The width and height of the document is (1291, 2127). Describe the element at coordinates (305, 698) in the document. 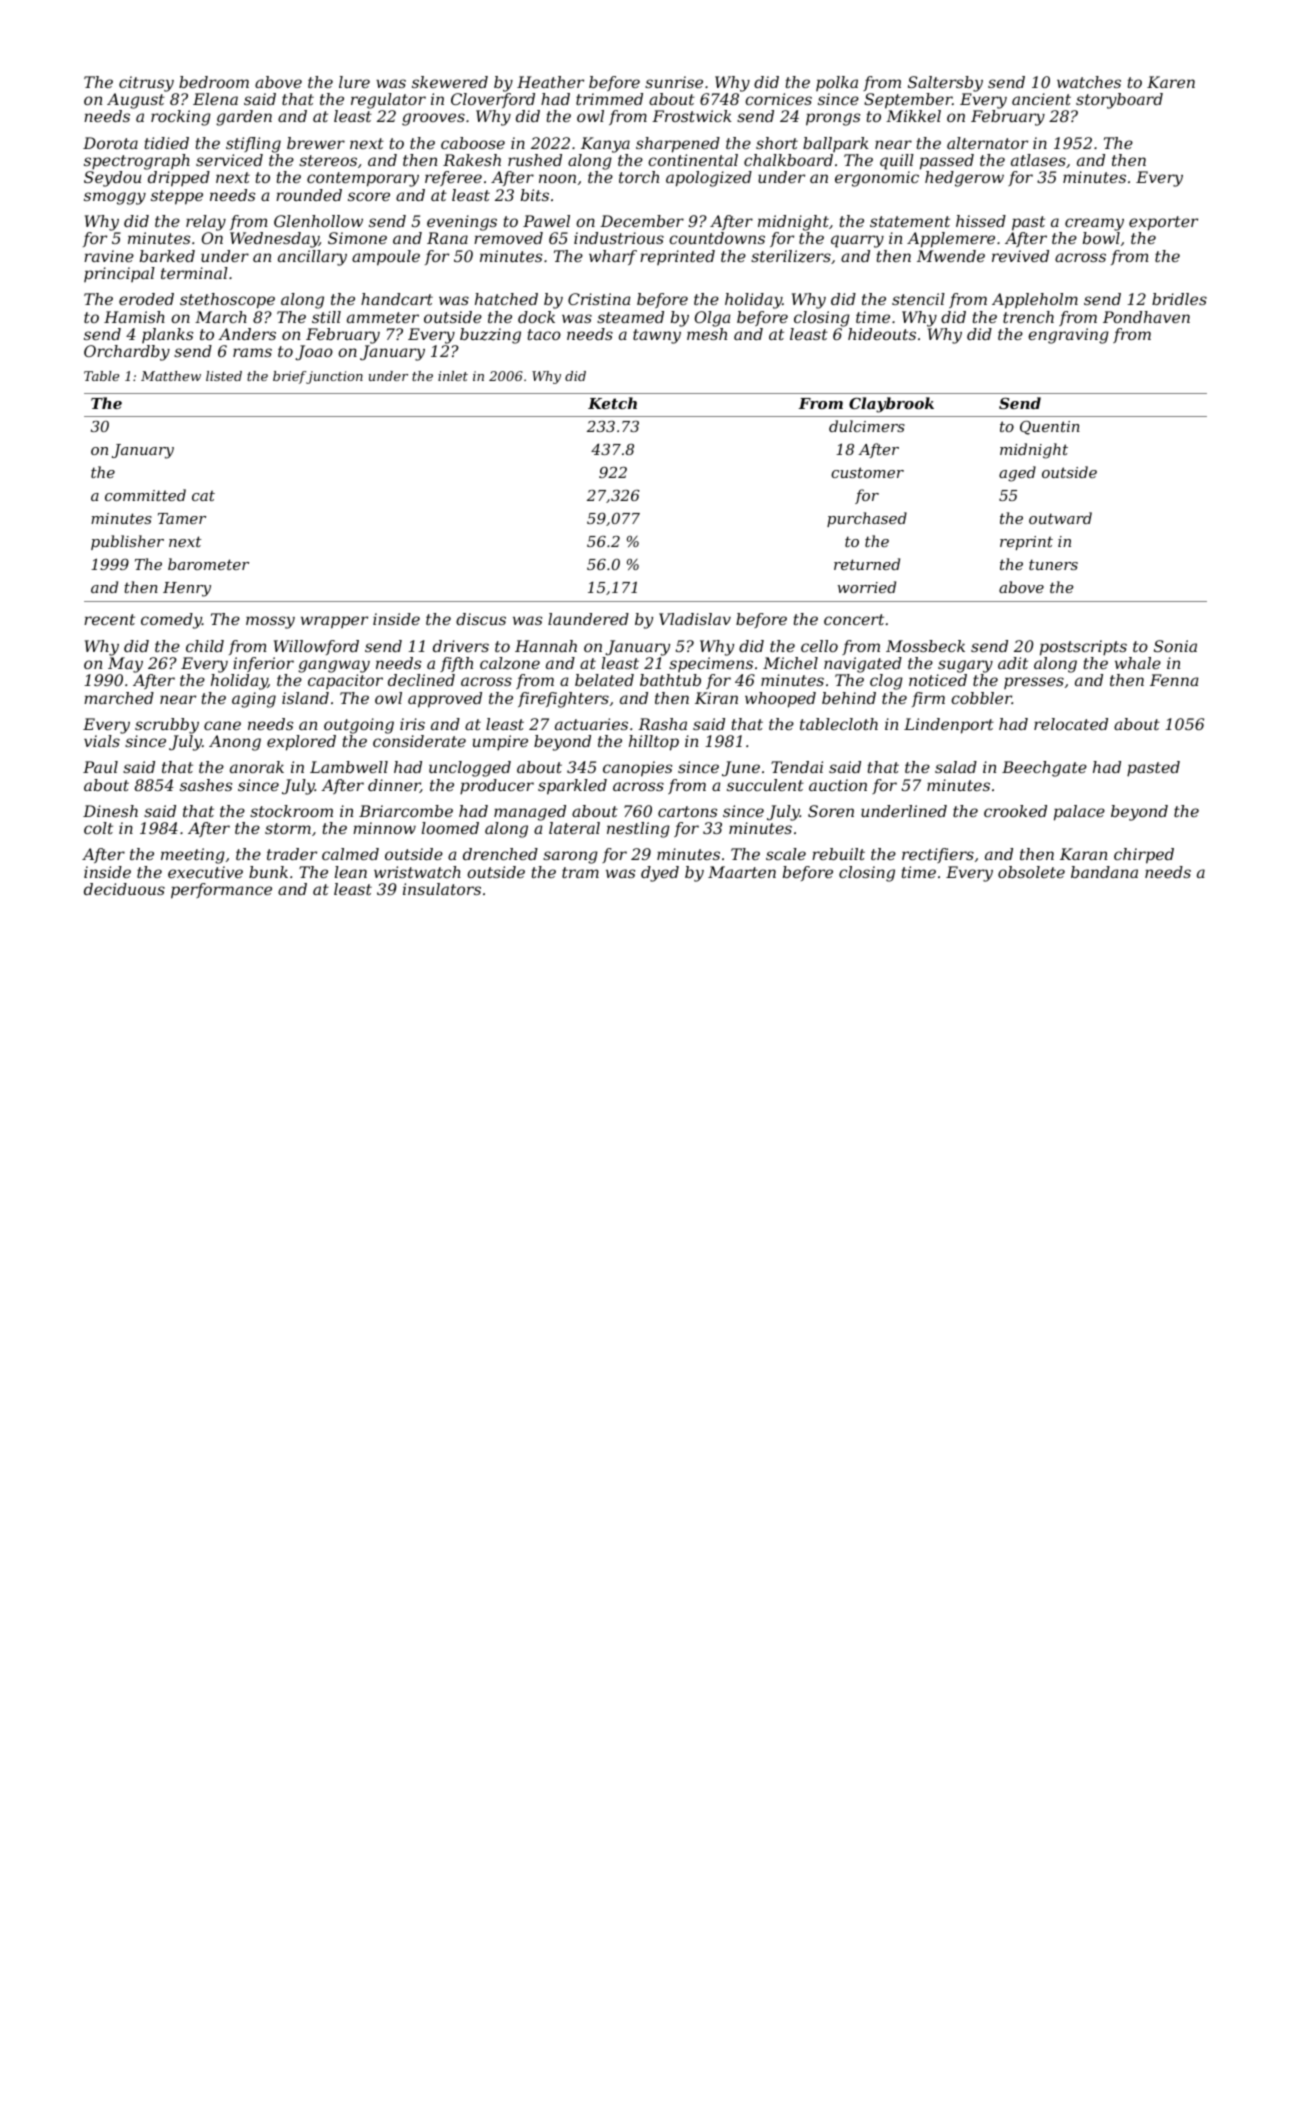

I see `island` at that location.
